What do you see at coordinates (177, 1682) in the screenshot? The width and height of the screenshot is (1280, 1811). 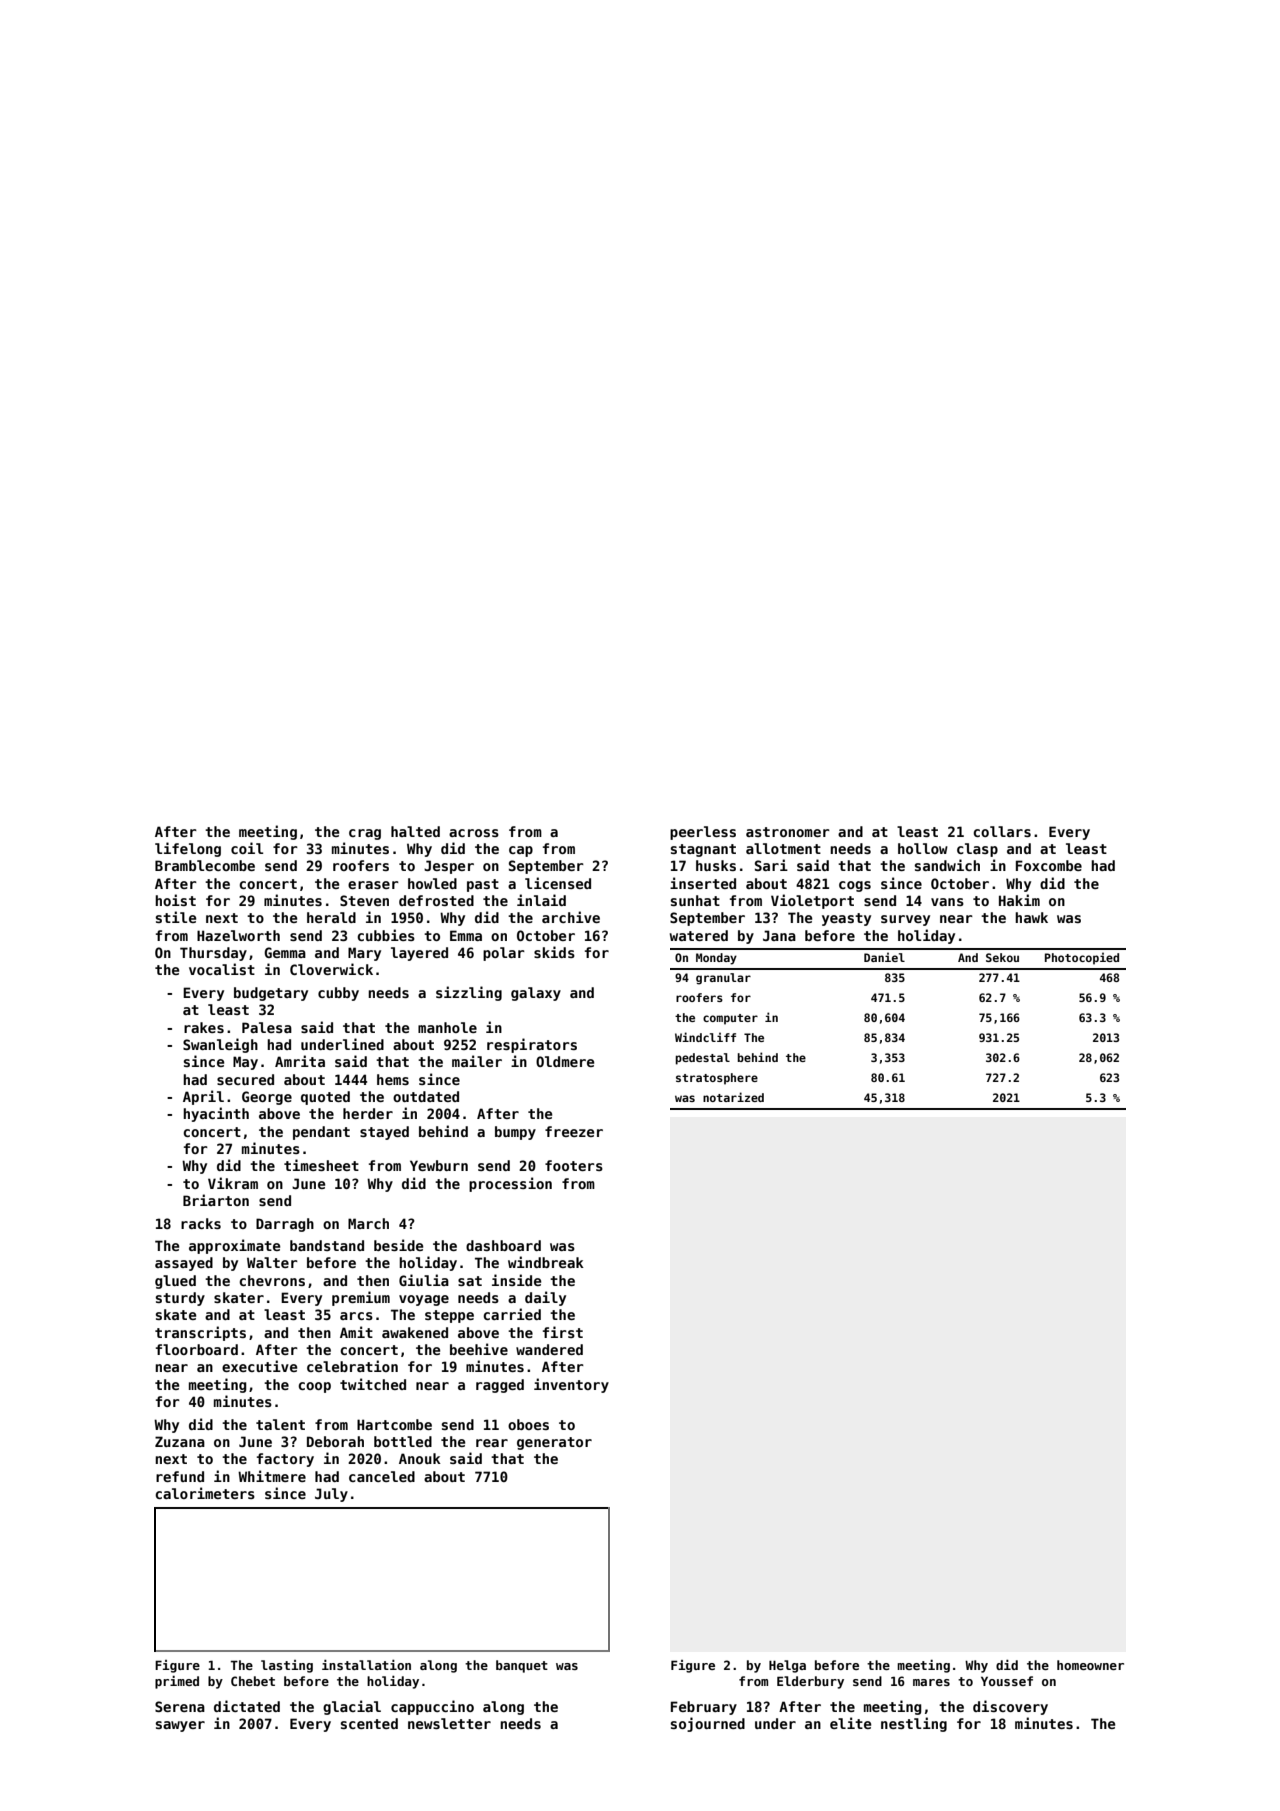 I see `primed` at bounding box center [177, 1682].
